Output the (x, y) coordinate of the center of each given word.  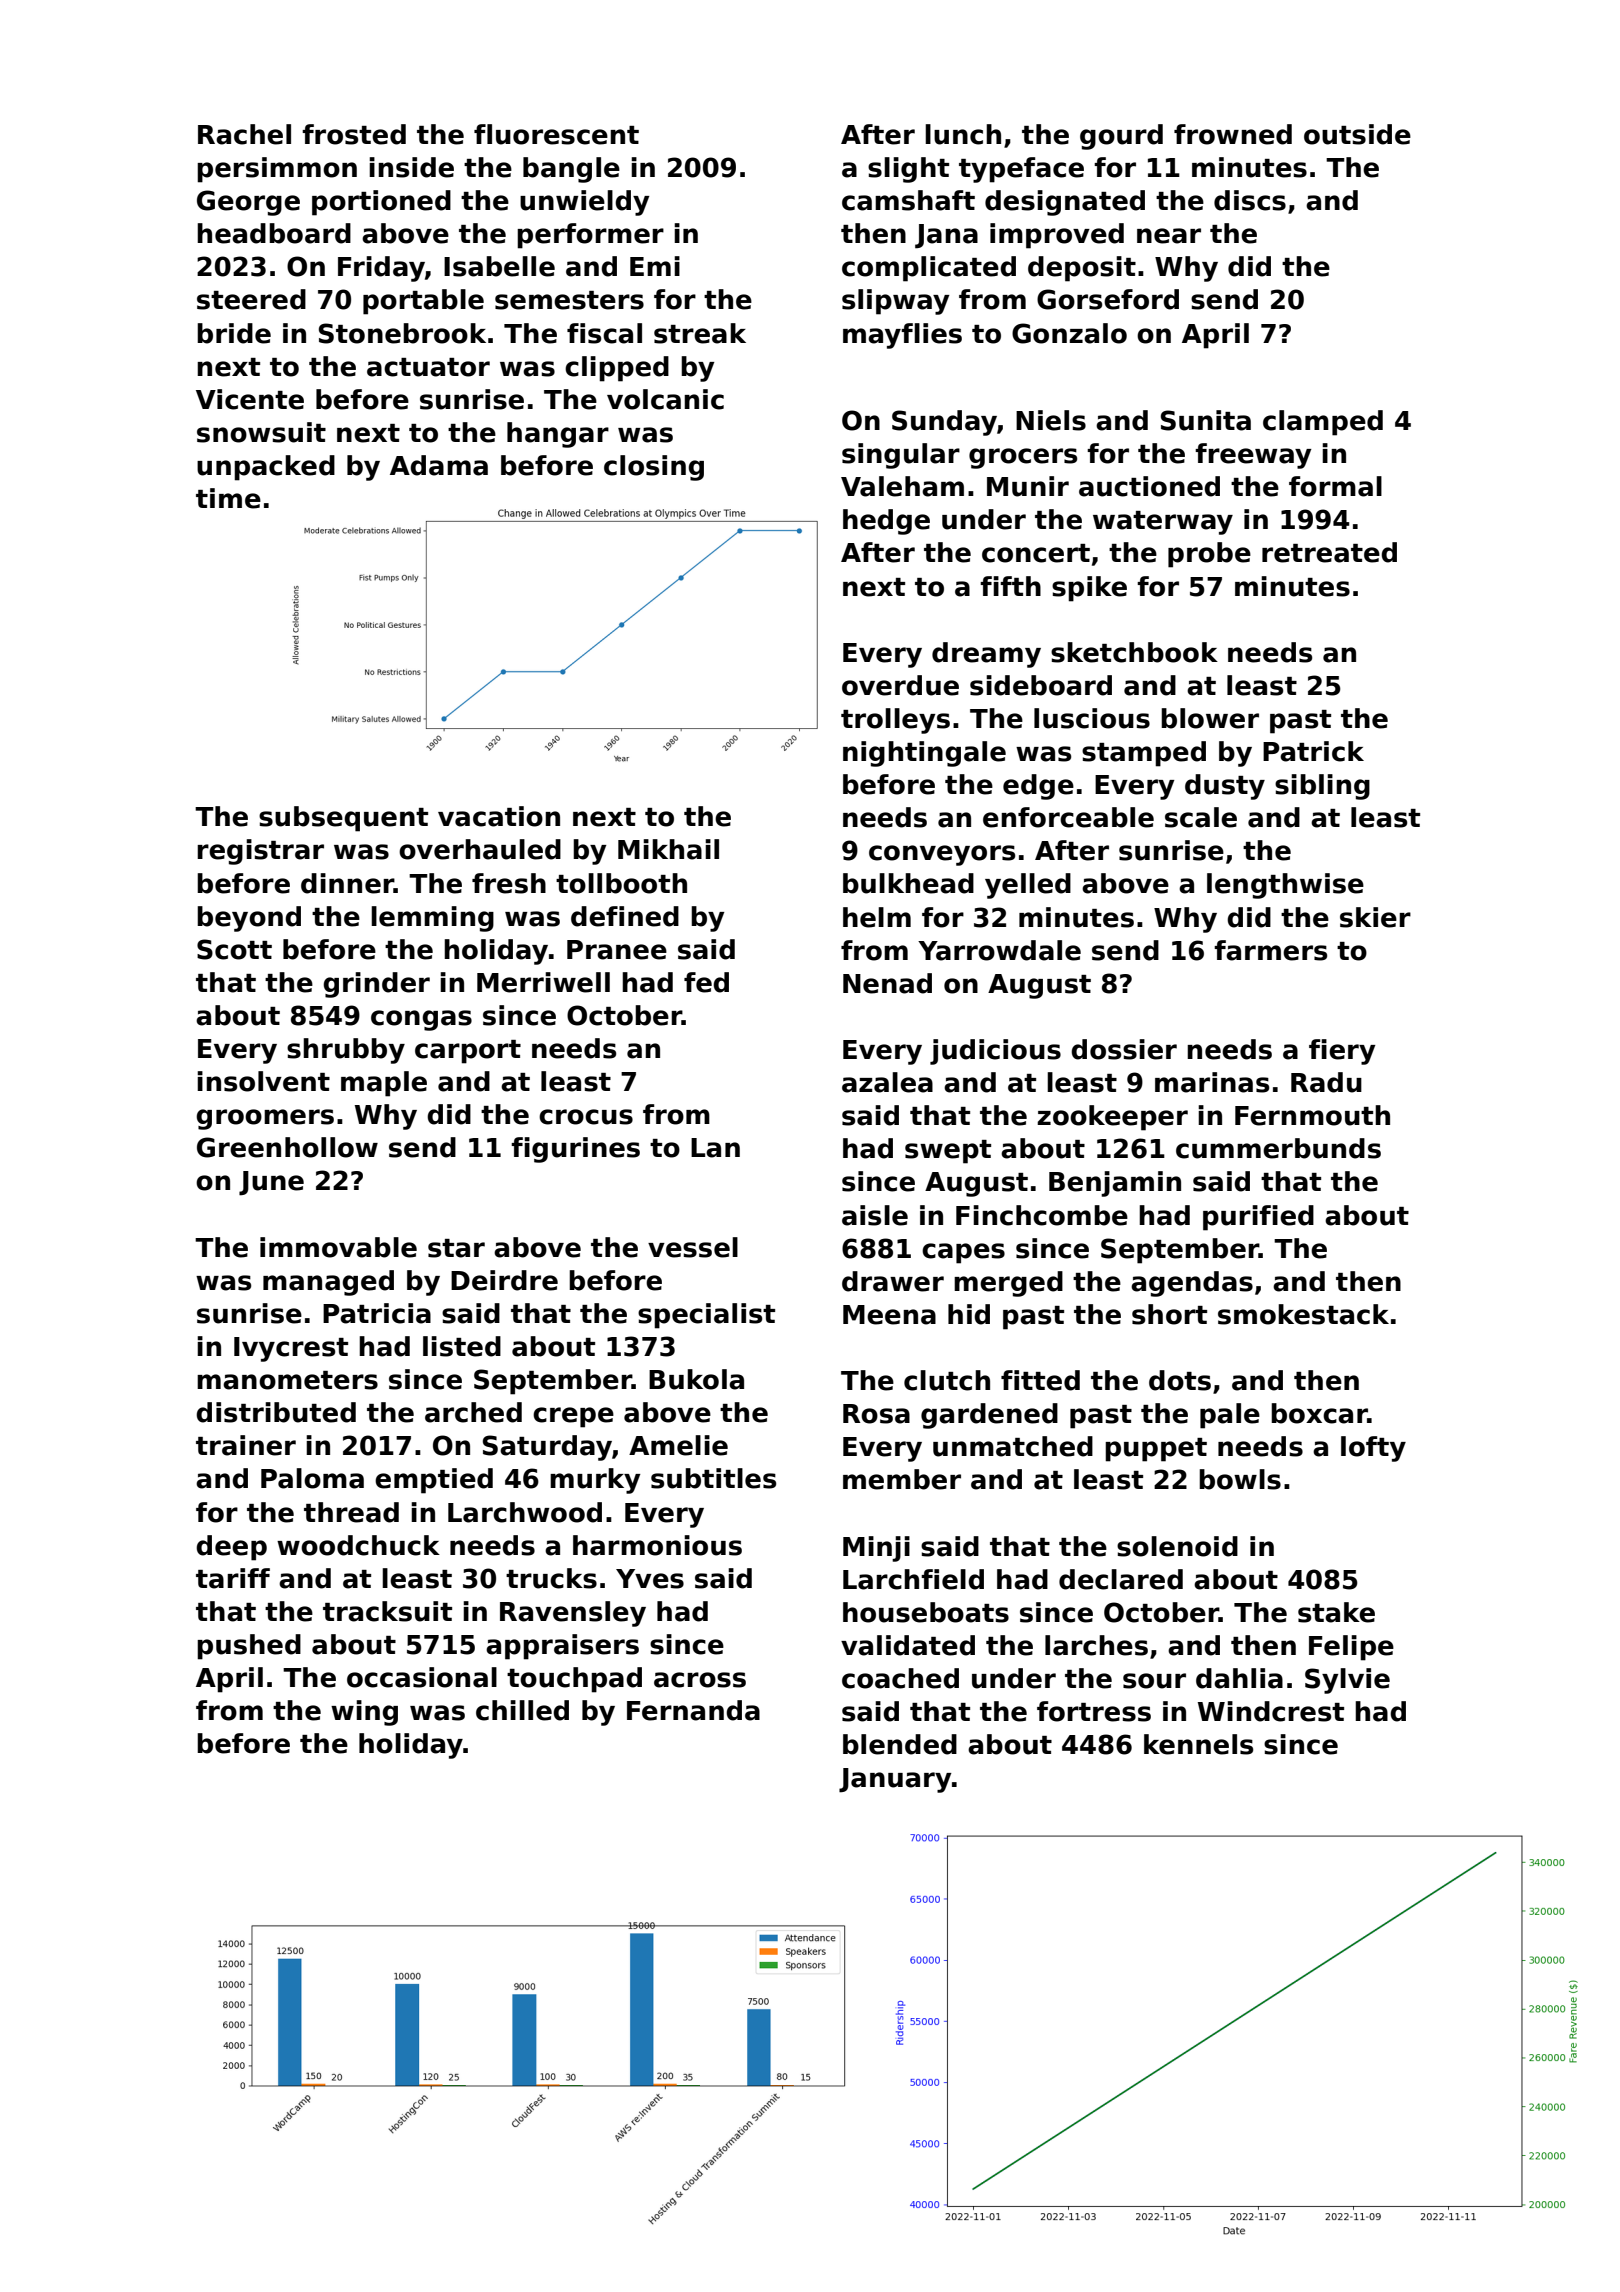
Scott (234, 949)
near (1169, 236)
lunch (963, 134)
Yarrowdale (999, 950)
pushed (249, 1647)
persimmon (277, 170)
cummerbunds (1278, 1148)
